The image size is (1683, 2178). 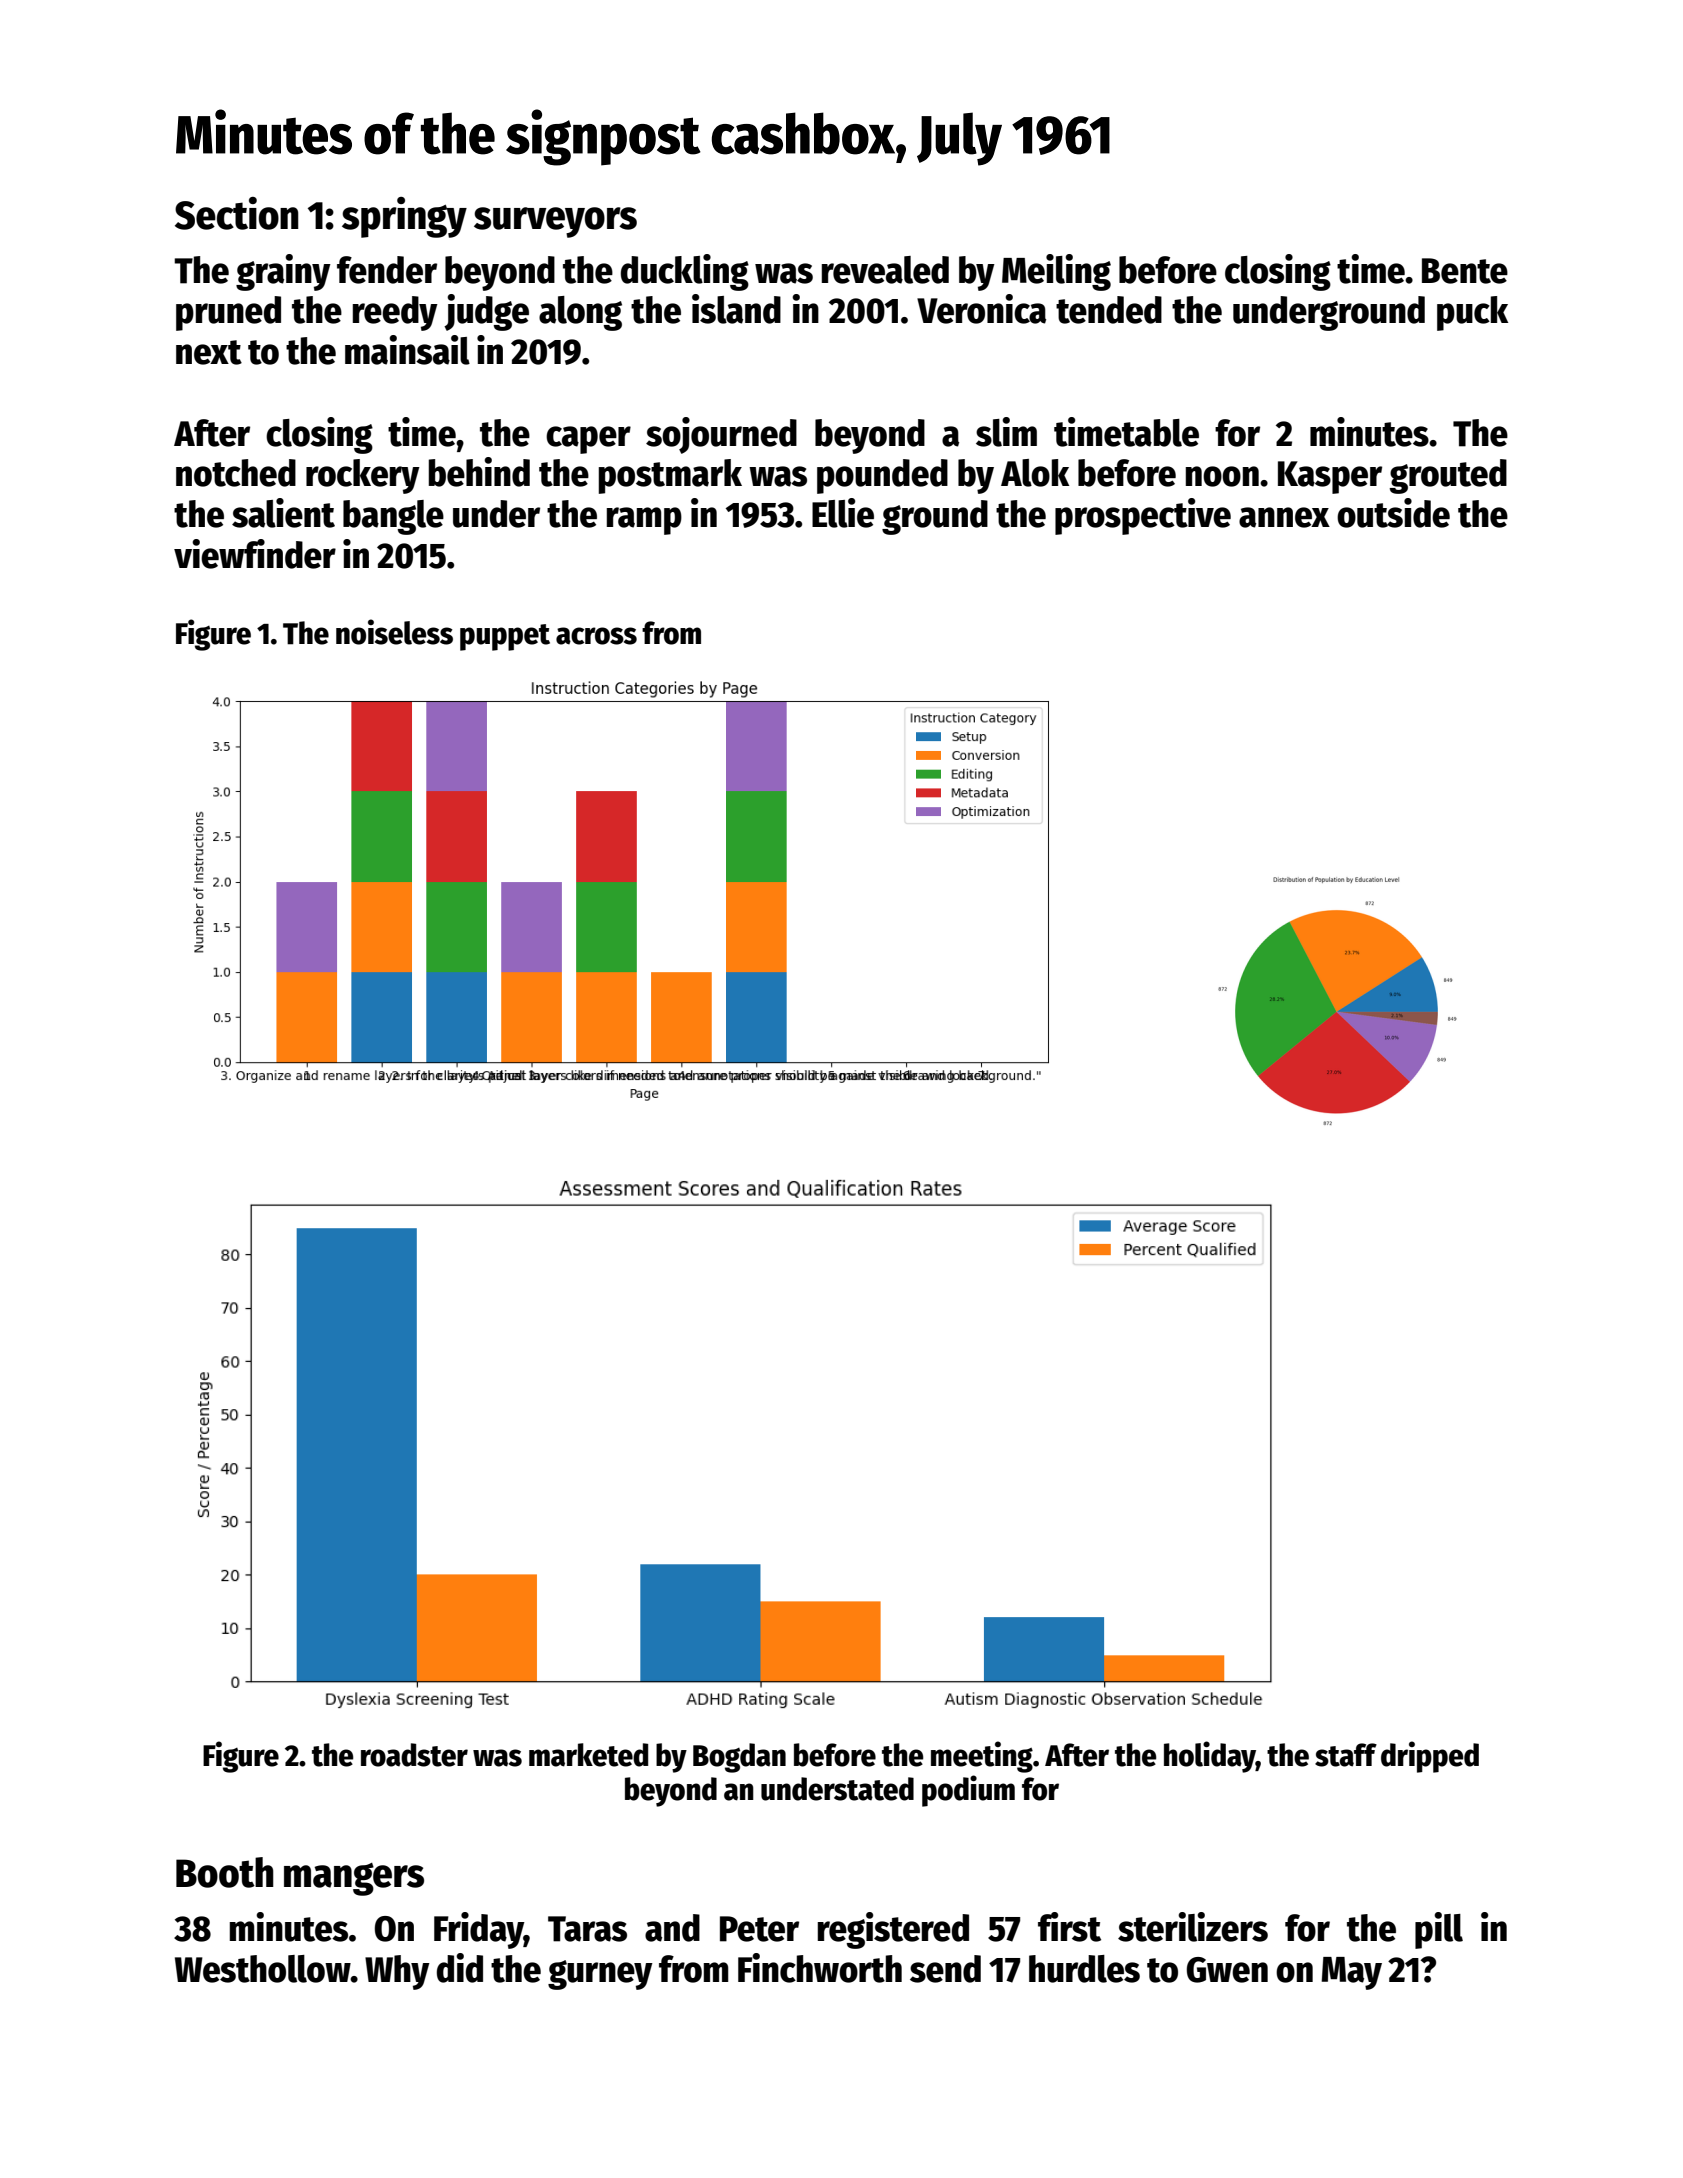 I want to click on annex, so click(x=1284, y=517).
